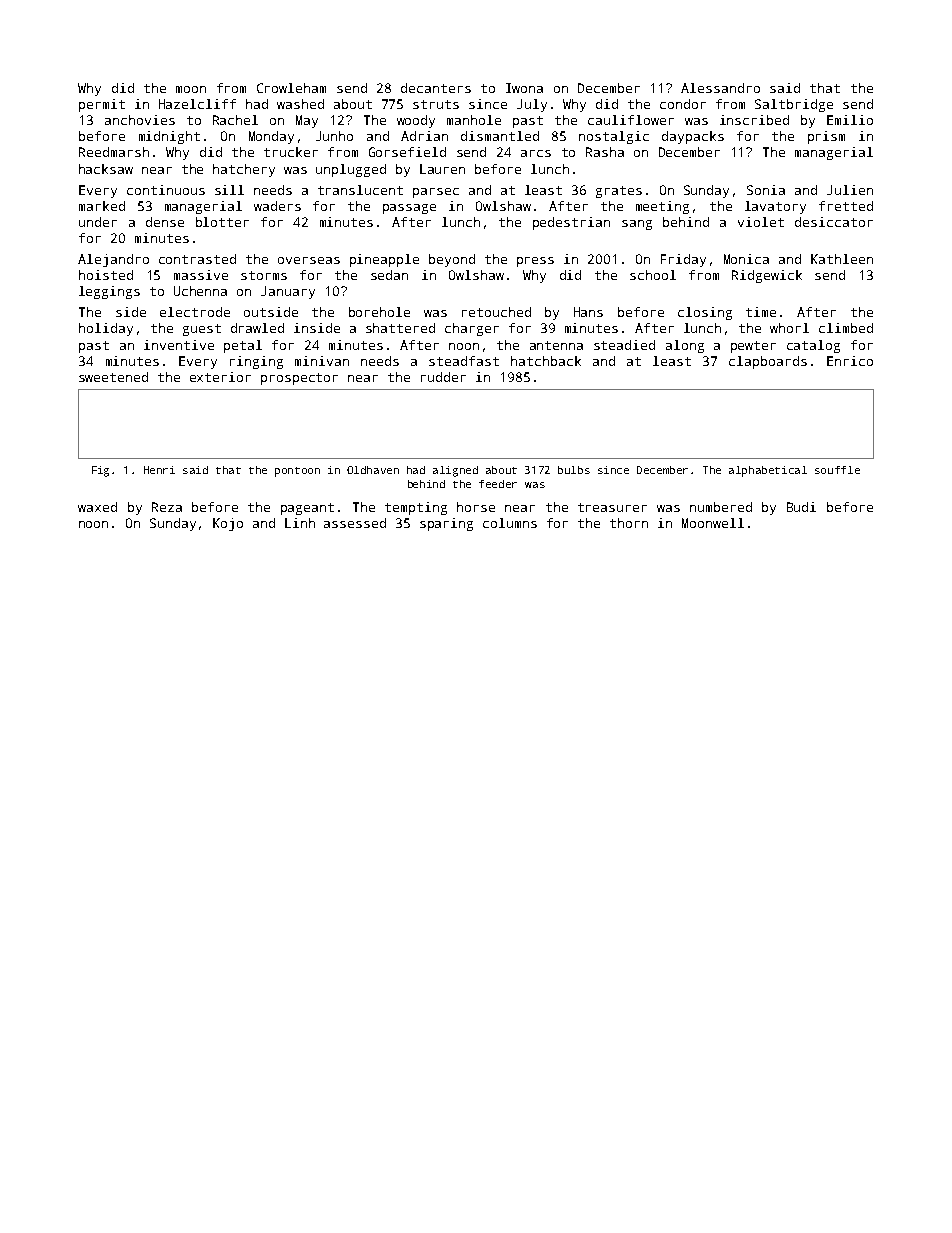  Describe the element at coordinates (768, 362) in the page. I see `clapboards` at that location.
